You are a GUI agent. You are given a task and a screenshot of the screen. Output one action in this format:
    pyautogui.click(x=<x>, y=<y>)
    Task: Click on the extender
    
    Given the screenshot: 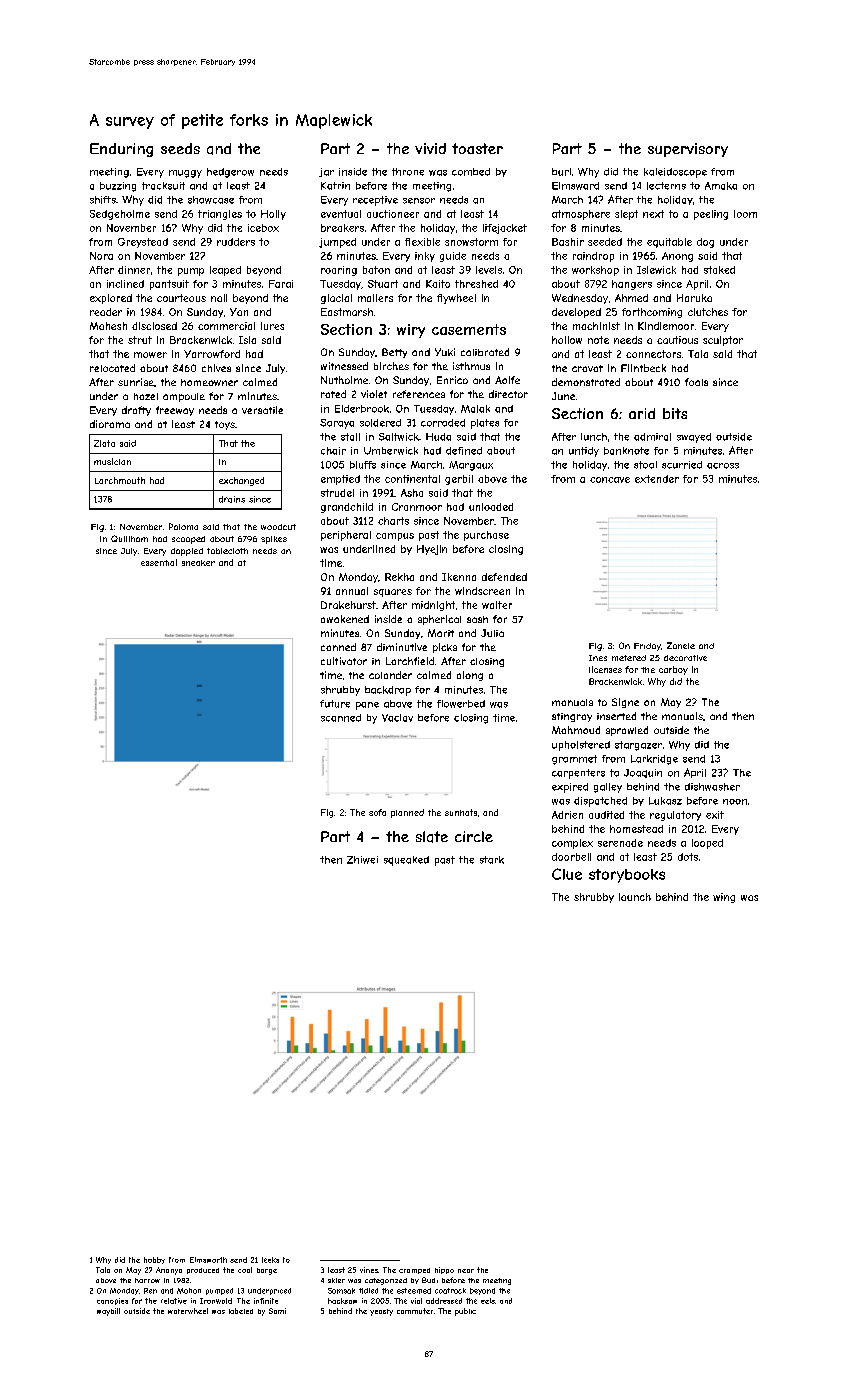 What is the action you would take?
    pyautogui.click(x=657, y=479)
